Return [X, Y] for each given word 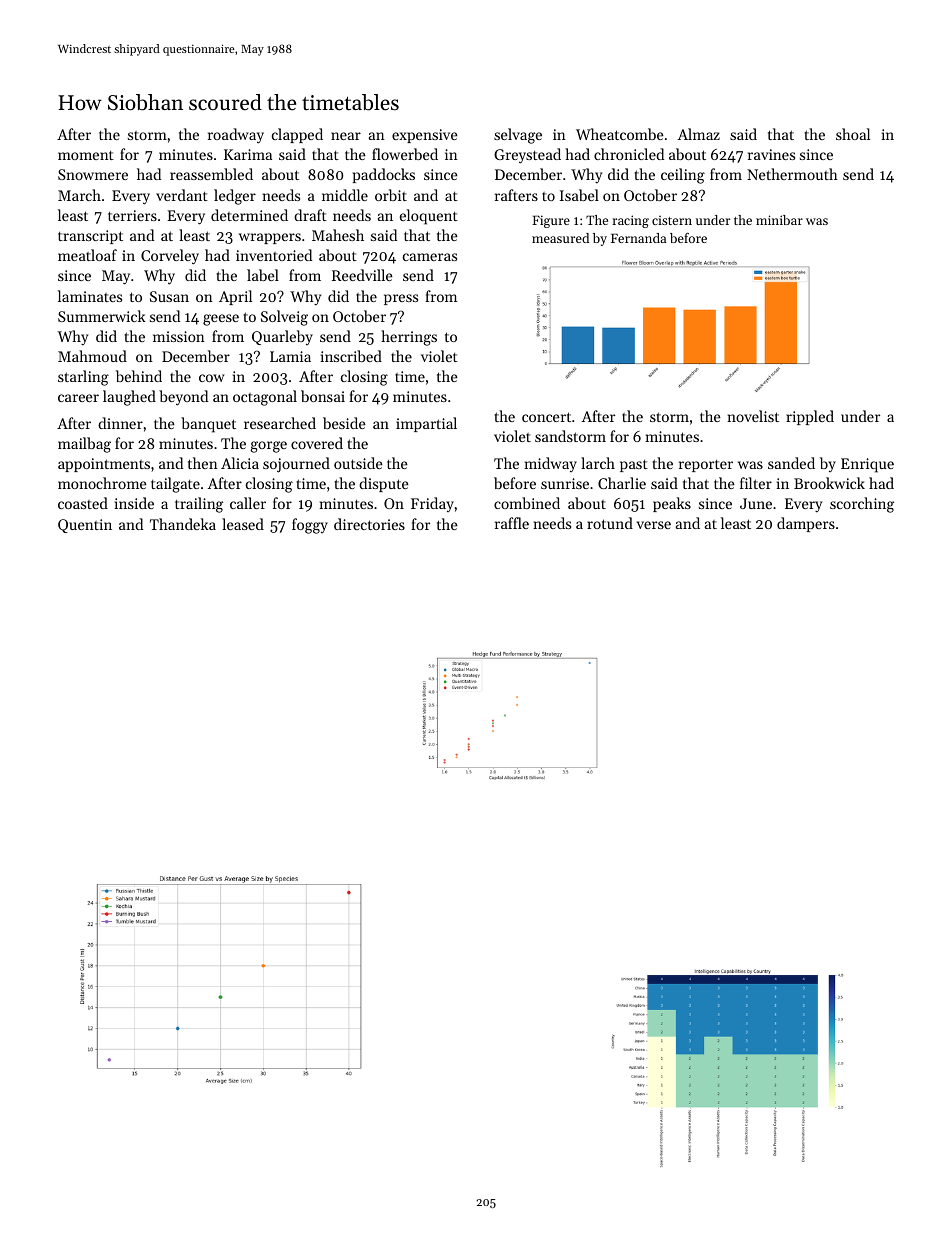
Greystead [527, 156]
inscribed [351, 356]
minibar [779, 220]
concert [546, 417]
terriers [132, 215]
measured [560, 238]
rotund [610, 523]
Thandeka [183, 524]
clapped [297, 135]
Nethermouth [792, 174]
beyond [183, 398]
